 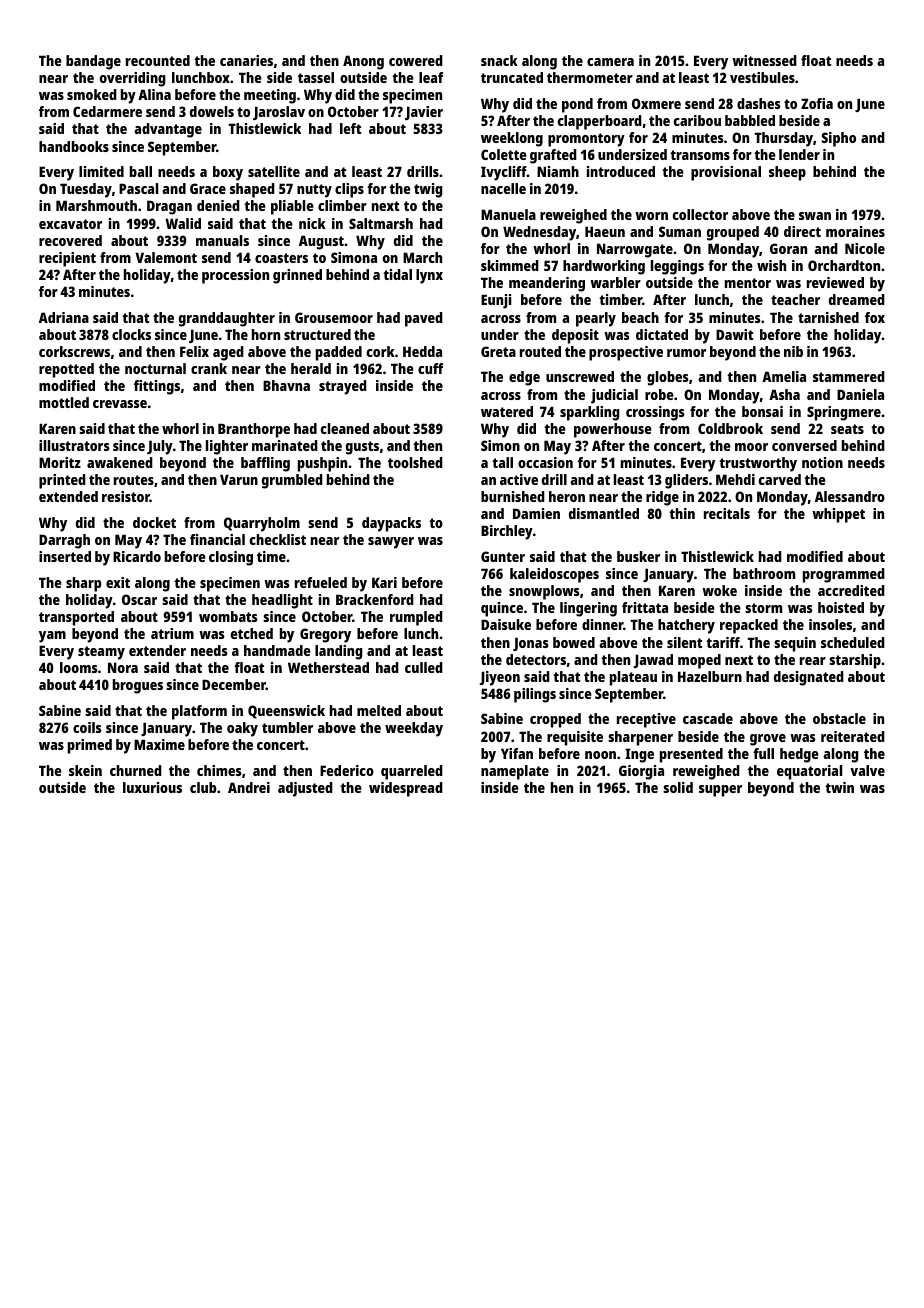 What do you see at coordinates (154, 522) in the page?
I see `docket` at bounding box center [154, 522].
